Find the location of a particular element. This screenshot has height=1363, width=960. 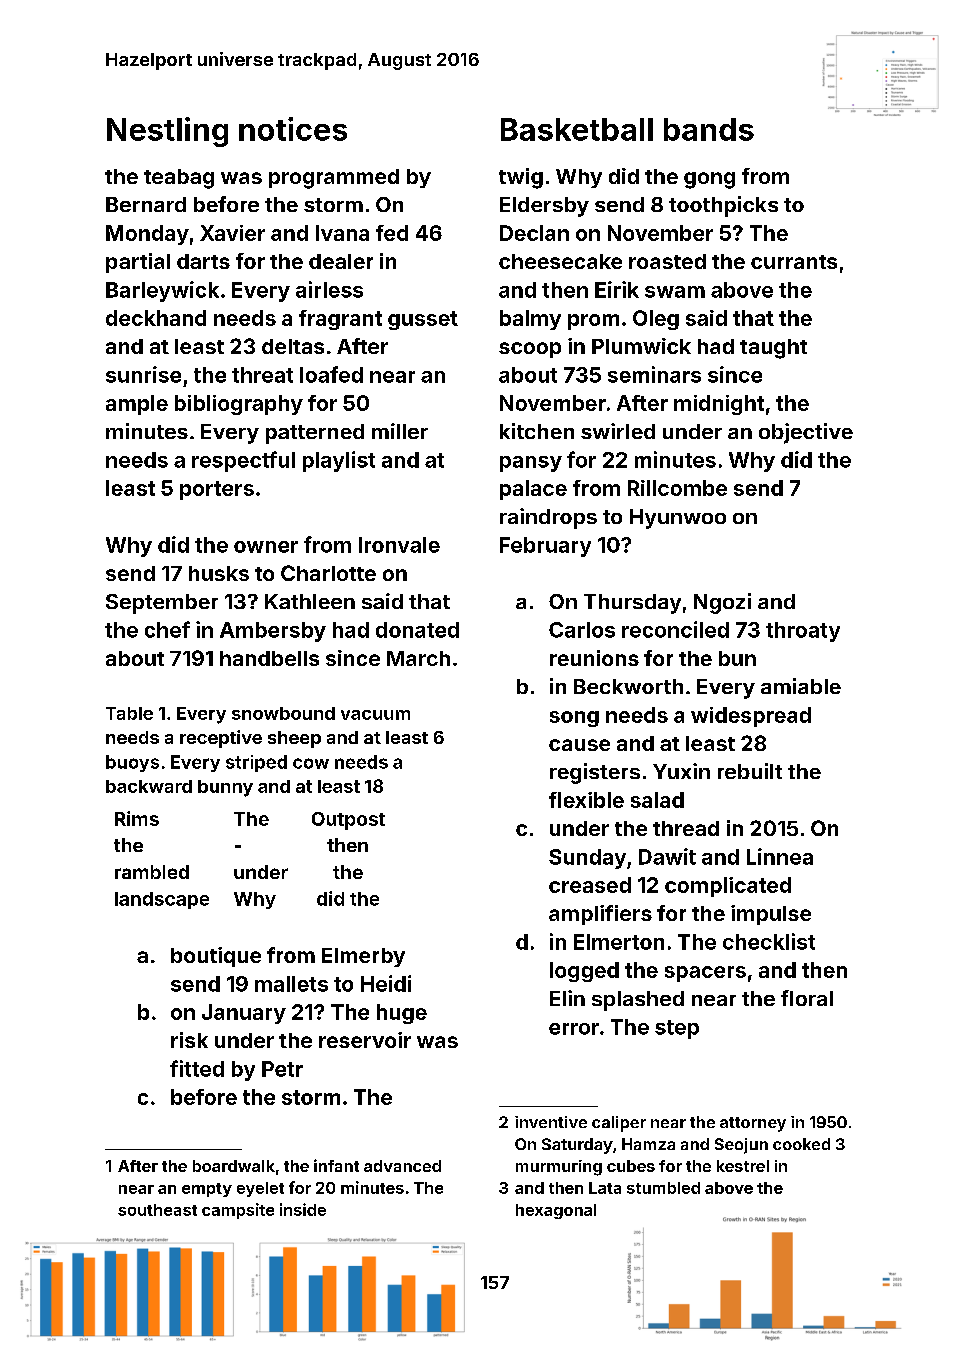

toothpicks is located at coordinates (723, 206).
